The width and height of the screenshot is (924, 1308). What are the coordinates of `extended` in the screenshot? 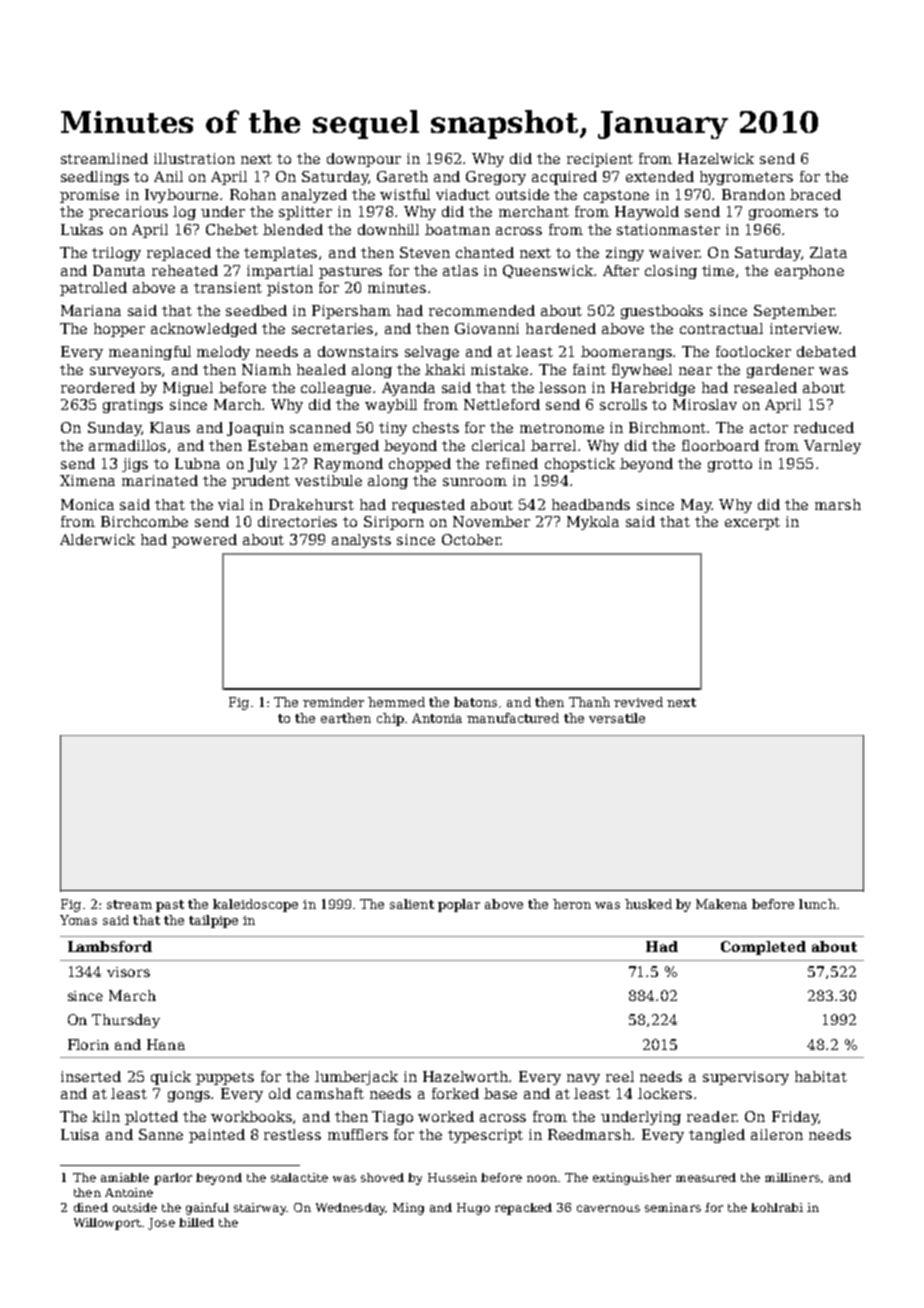 It's located at (660, 176).
